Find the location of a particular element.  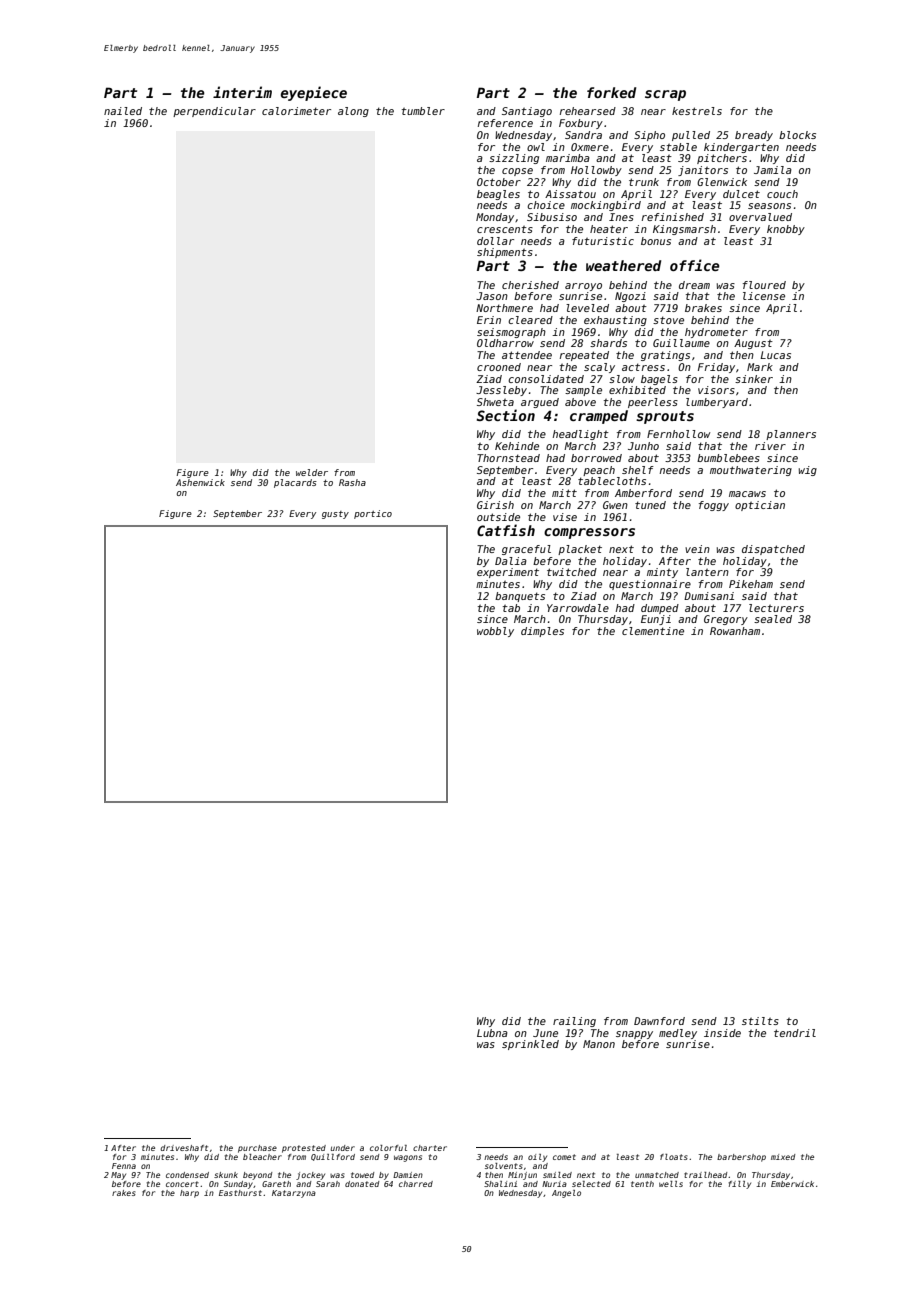

harp is located at coordinates (189, 1194).
